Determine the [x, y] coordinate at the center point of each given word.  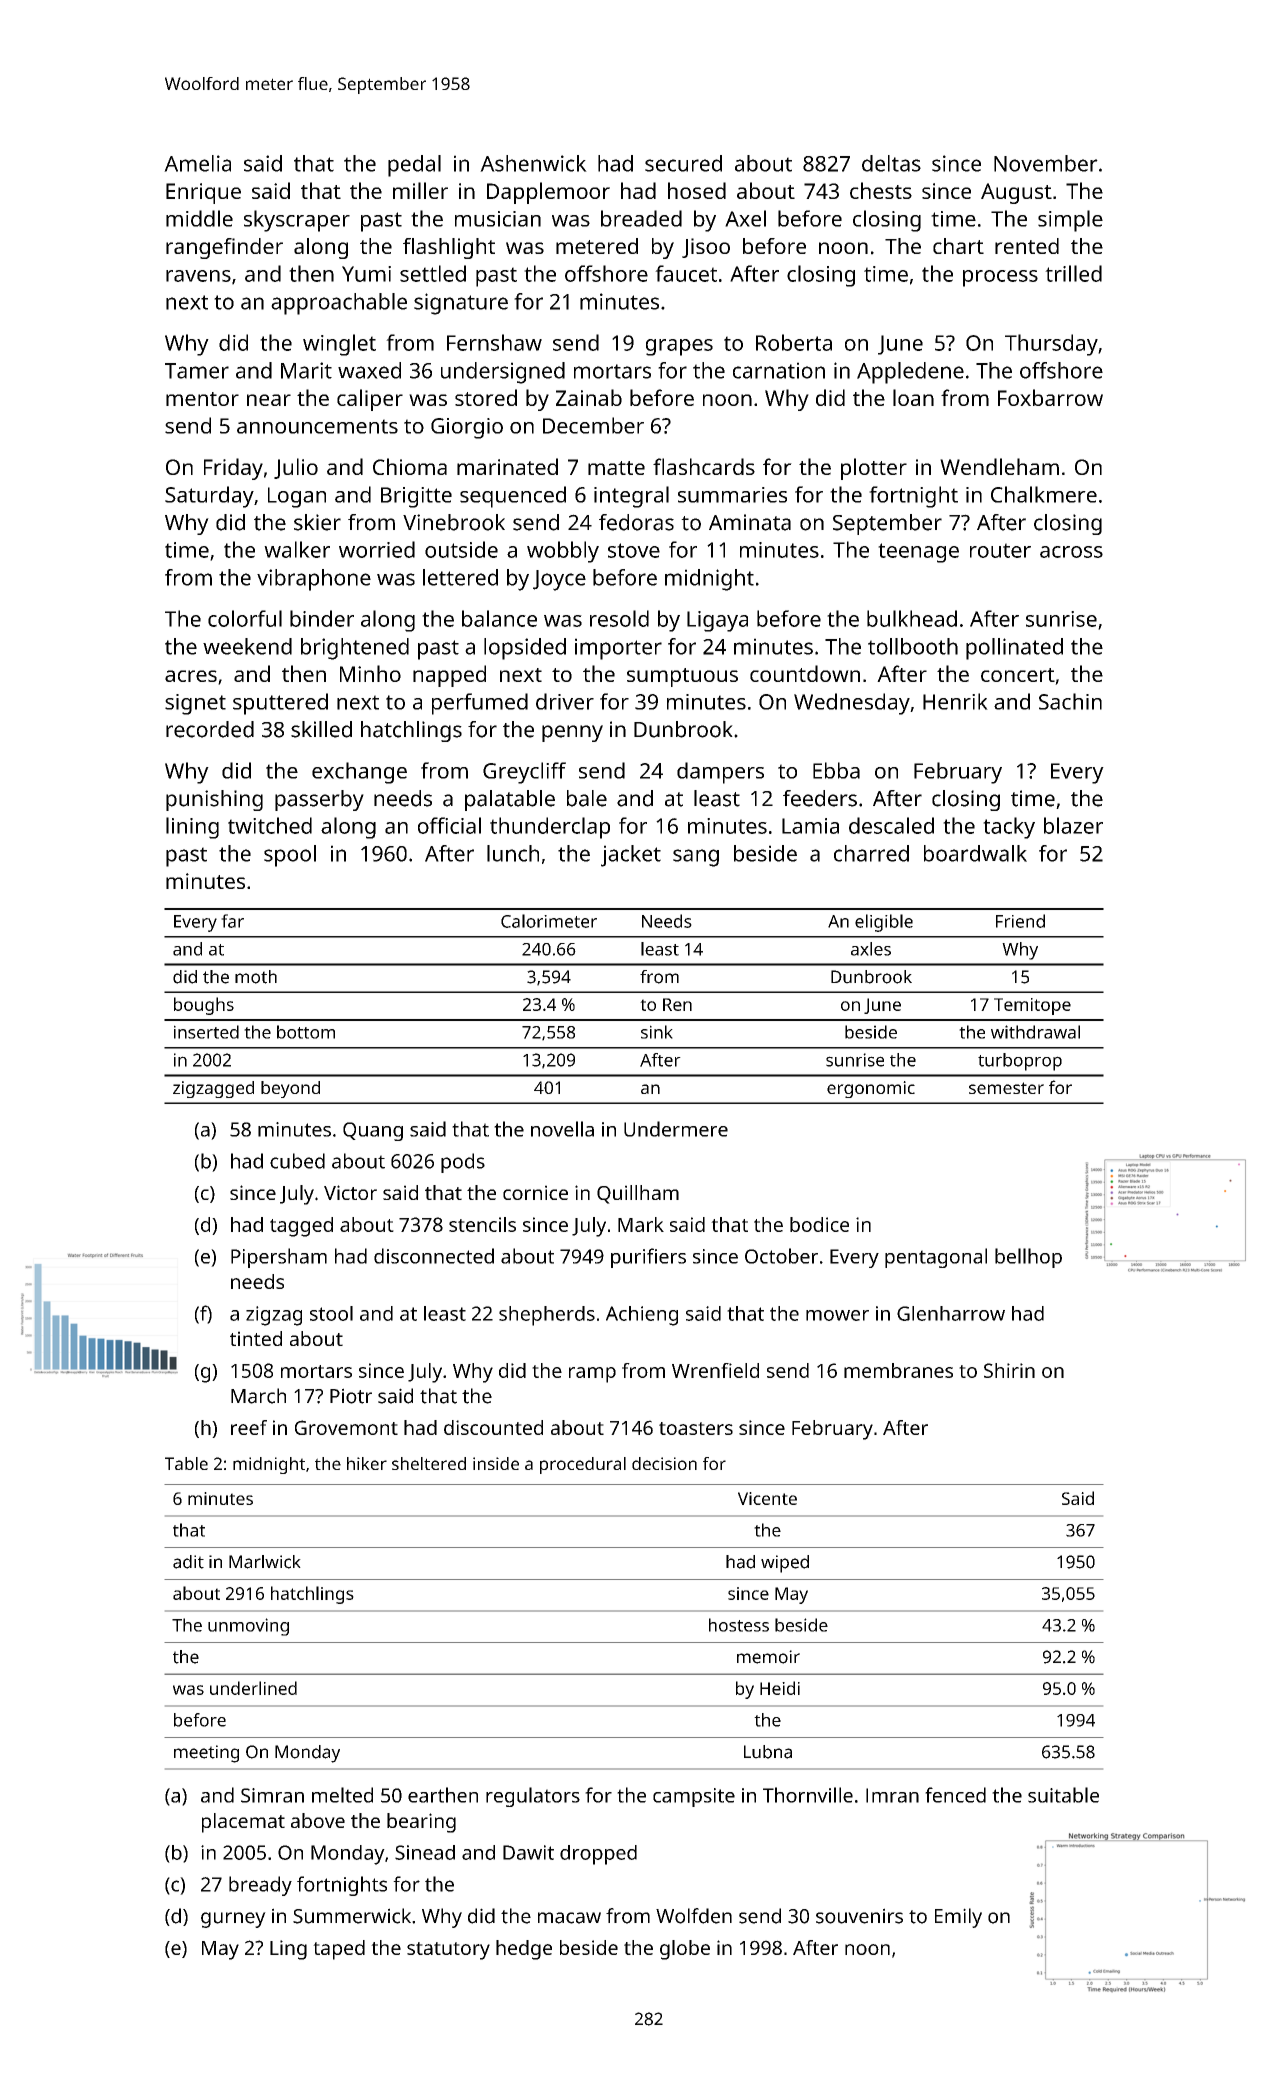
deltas [891, 163]
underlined [253, 1688]
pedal [414, 166]
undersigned [503, 373]
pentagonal [936, 1258]
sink [657, 1032]
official [449, 825]
